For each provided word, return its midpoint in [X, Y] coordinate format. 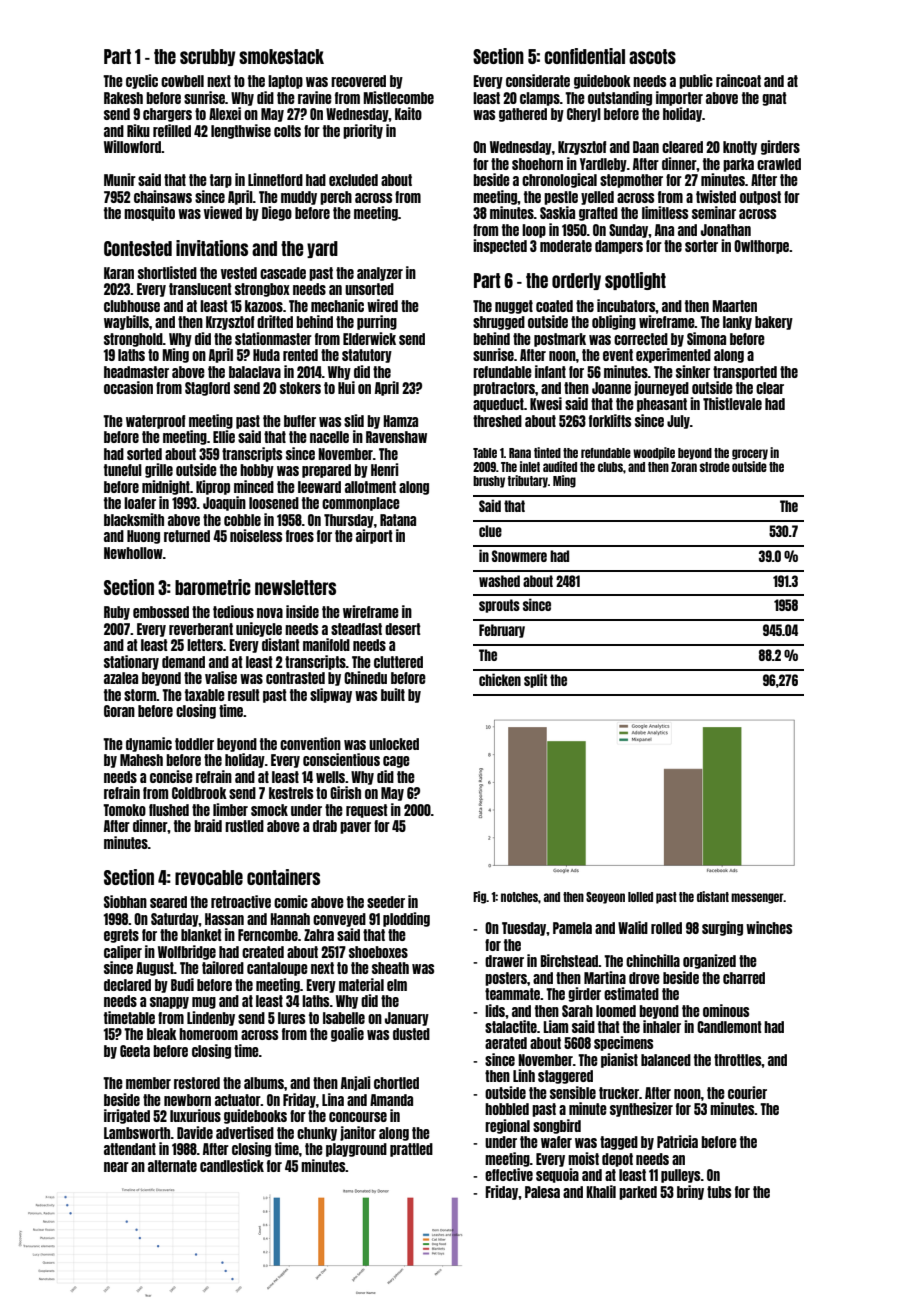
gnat [774, 99]
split [535, 680]
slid [354, 420]
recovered [358, 81]
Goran [119, 711]
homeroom [208, 1034]
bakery [774, 323]
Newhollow [133, 553]
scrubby [207, 57]
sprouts [499, 606]
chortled [396, 1083]
